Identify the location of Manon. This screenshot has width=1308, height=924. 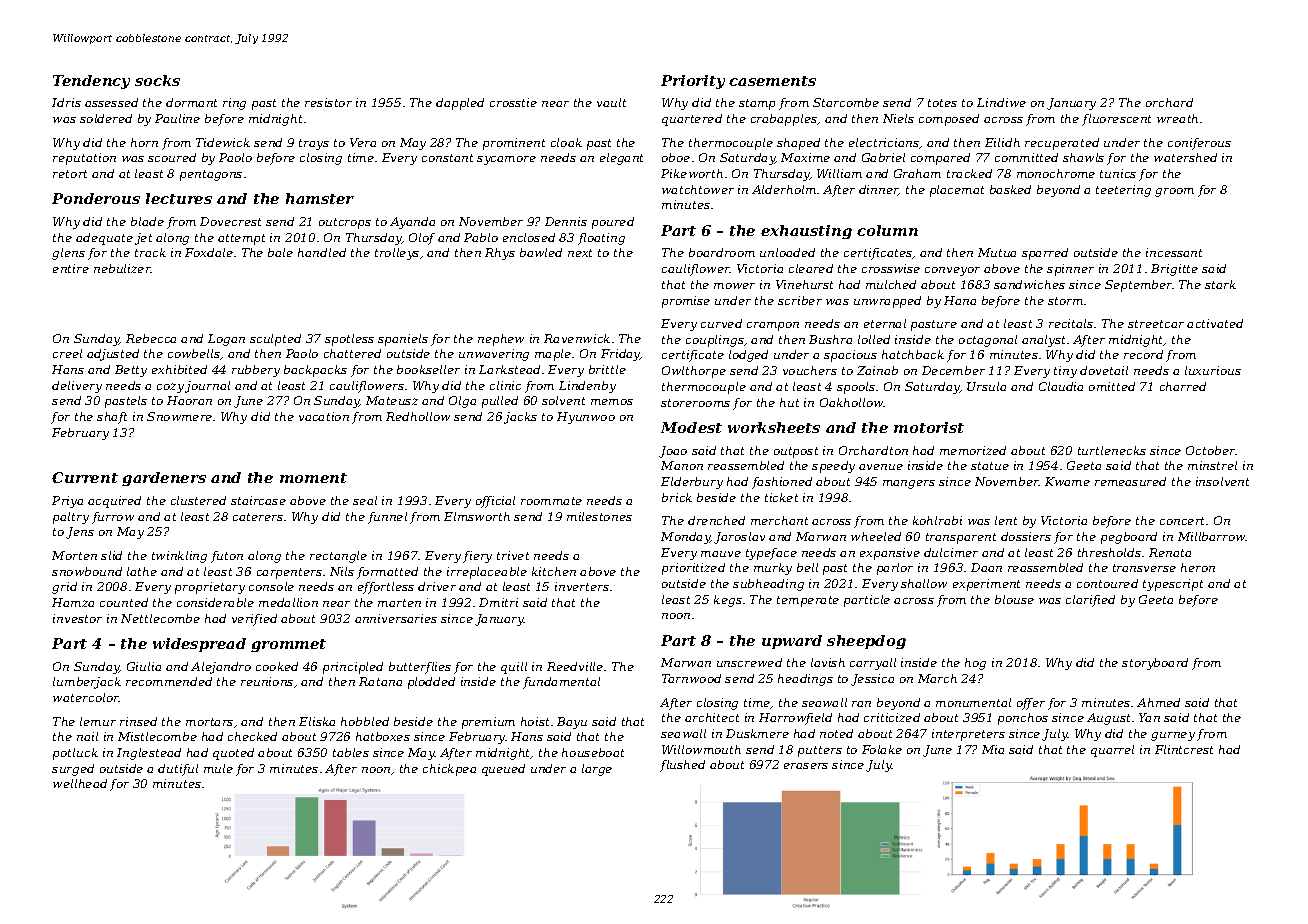
(682, 465).
